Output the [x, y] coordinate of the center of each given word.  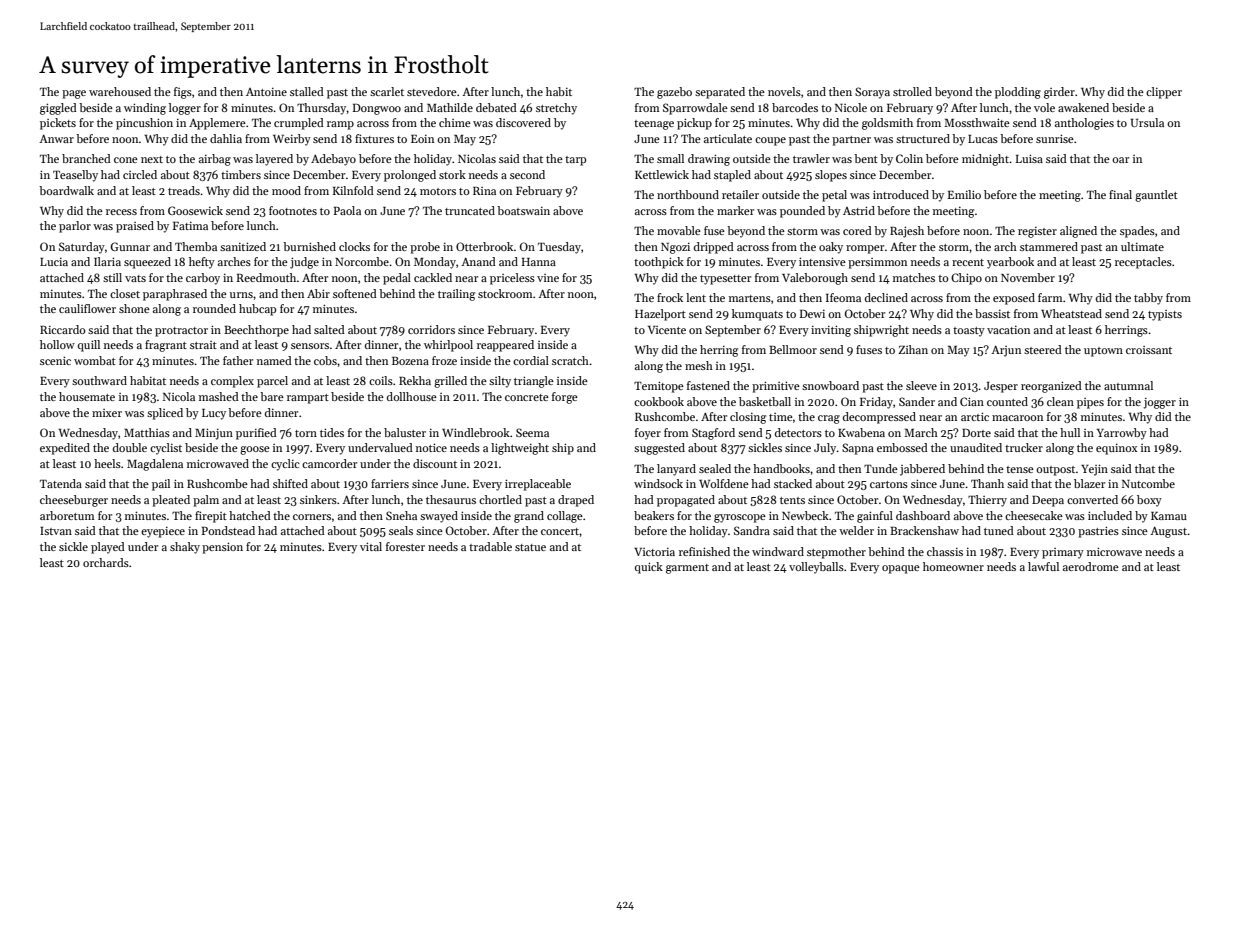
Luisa [1029, 158]
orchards [106, 562]
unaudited [976, 447]
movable [679, 230]
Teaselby [75, 176]
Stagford [713, 434]
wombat [95, 360]
